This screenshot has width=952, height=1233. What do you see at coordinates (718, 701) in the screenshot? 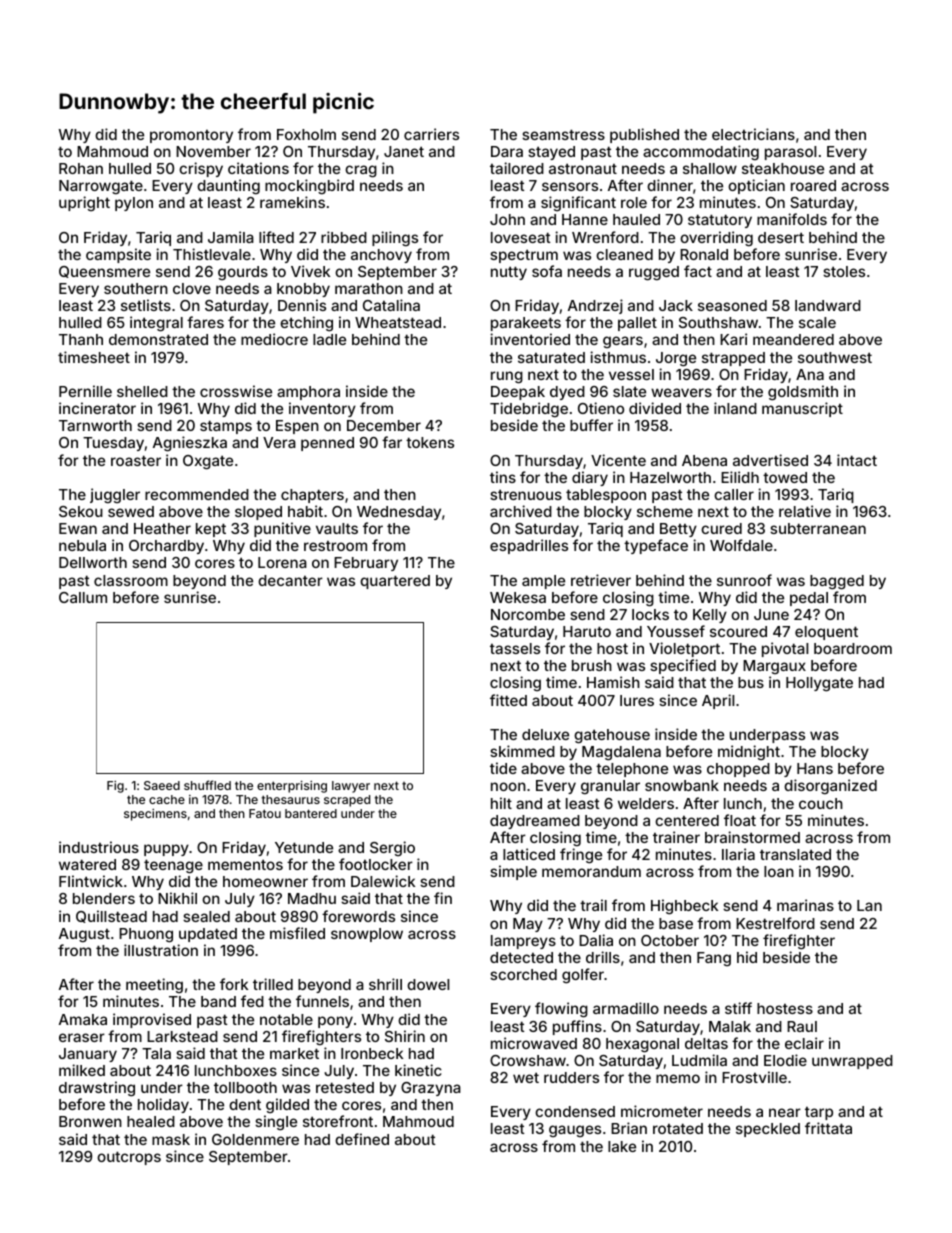
I see `April` at bounding box center [718, 701].
